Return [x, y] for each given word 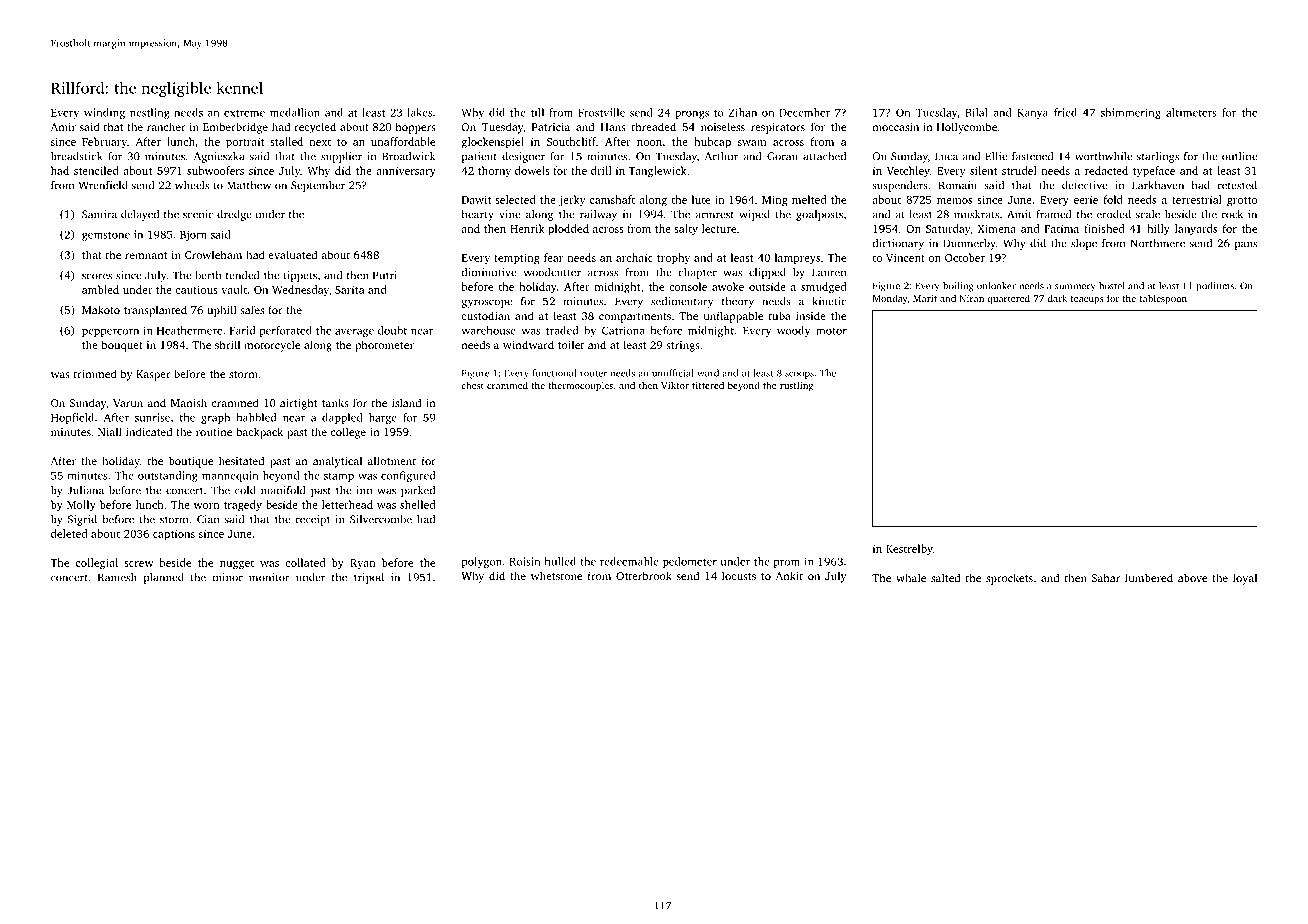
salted [945, 577]
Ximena [997, 228]
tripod [369, 578]
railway [598, 215]
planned [164, 578]
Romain [957, 185]
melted [809, 199]
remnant [146, 255]
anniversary [406, 172]
